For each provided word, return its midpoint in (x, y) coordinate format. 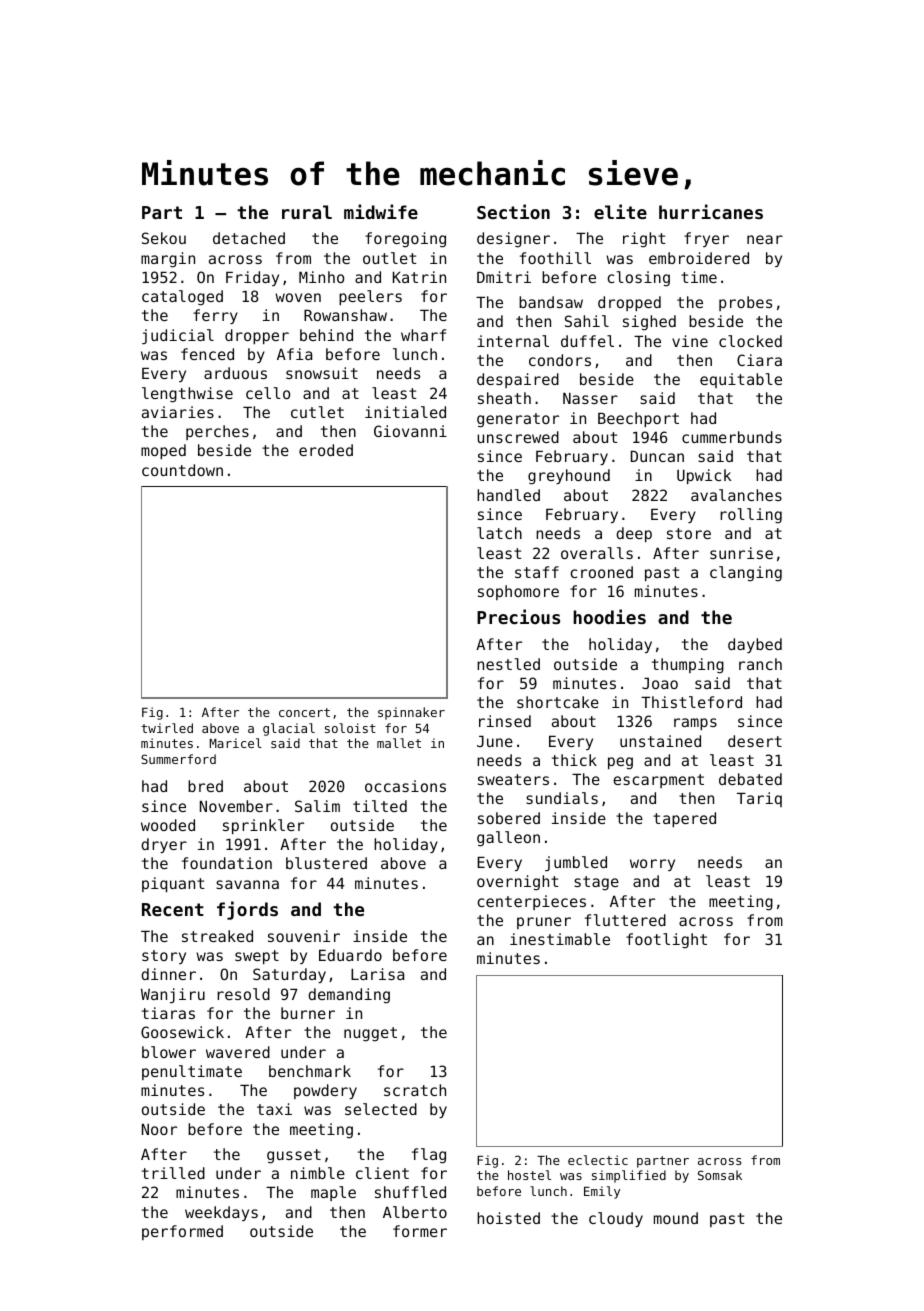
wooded (168, 825)
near (765, 239)
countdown (182, 470)
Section (513, 211)
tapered (684, 819)
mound (676, 1218)
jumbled (576, 863)
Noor (159, 1129)
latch (499, 533)
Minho (321, 277)
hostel (529, 1175)
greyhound (569, 477)
